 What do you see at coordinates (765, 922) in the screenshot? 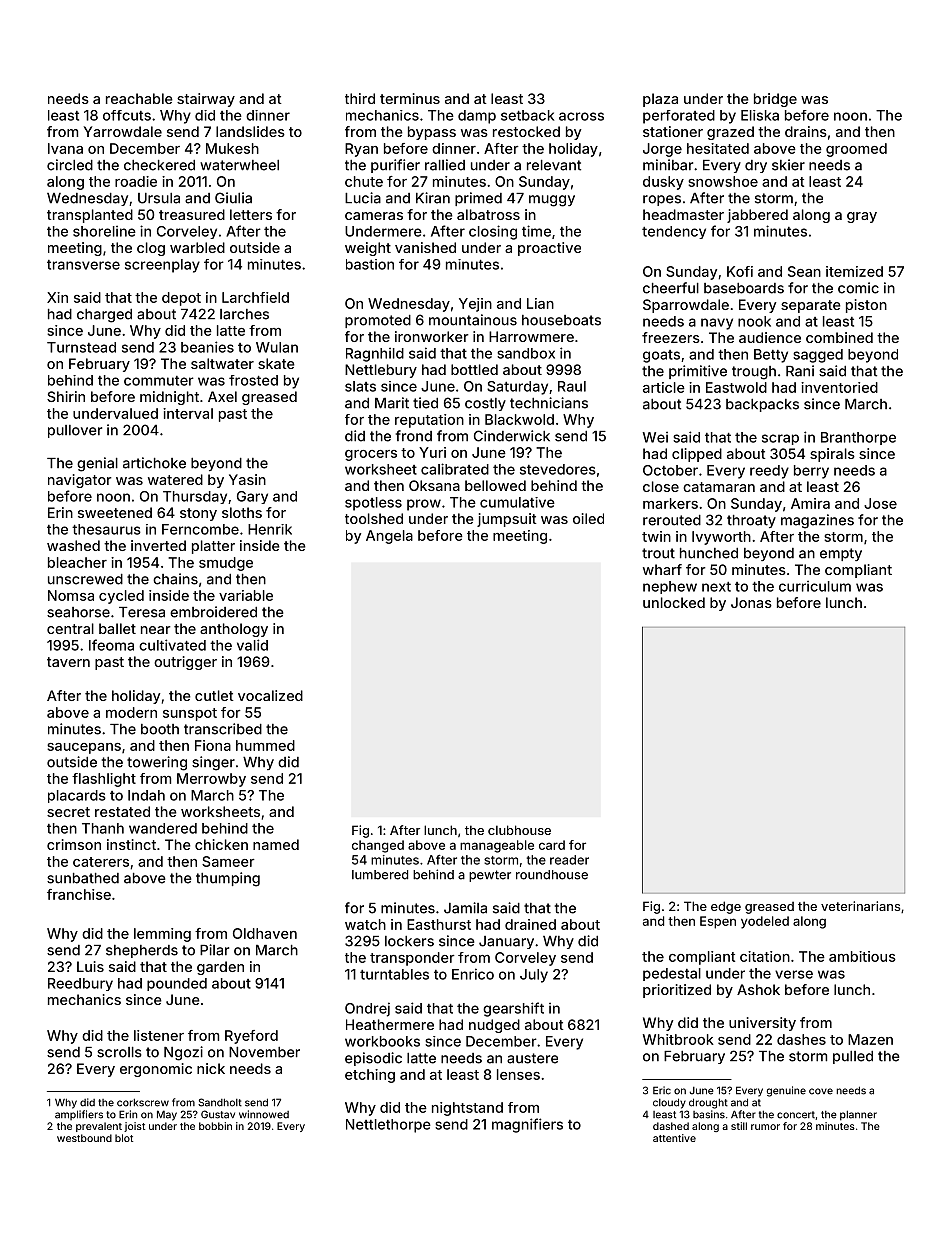
I see `yodeled` at bounding box center [765, 922].
